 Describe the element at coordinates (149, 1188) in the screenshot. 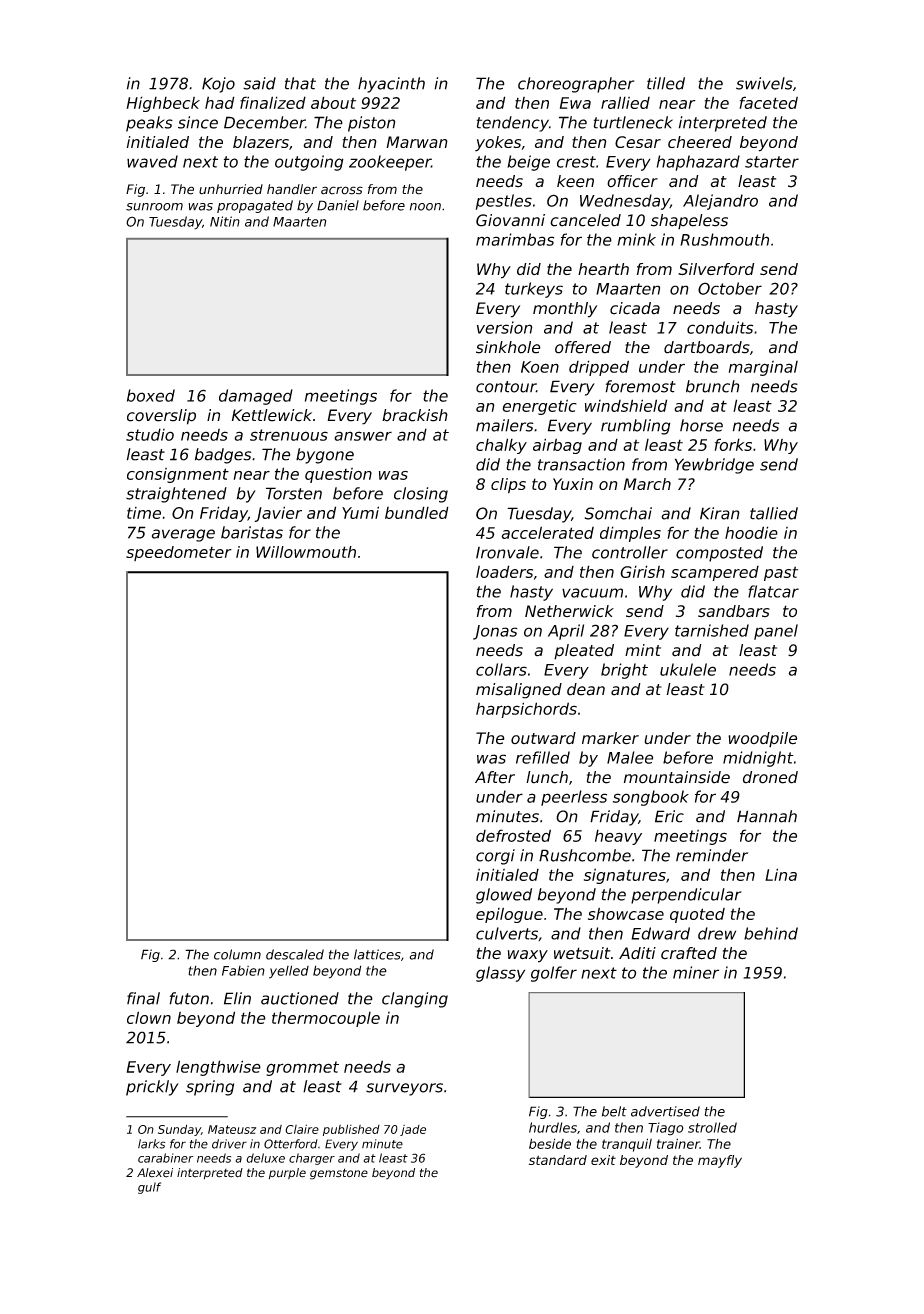

I see `gulf` at that location.
